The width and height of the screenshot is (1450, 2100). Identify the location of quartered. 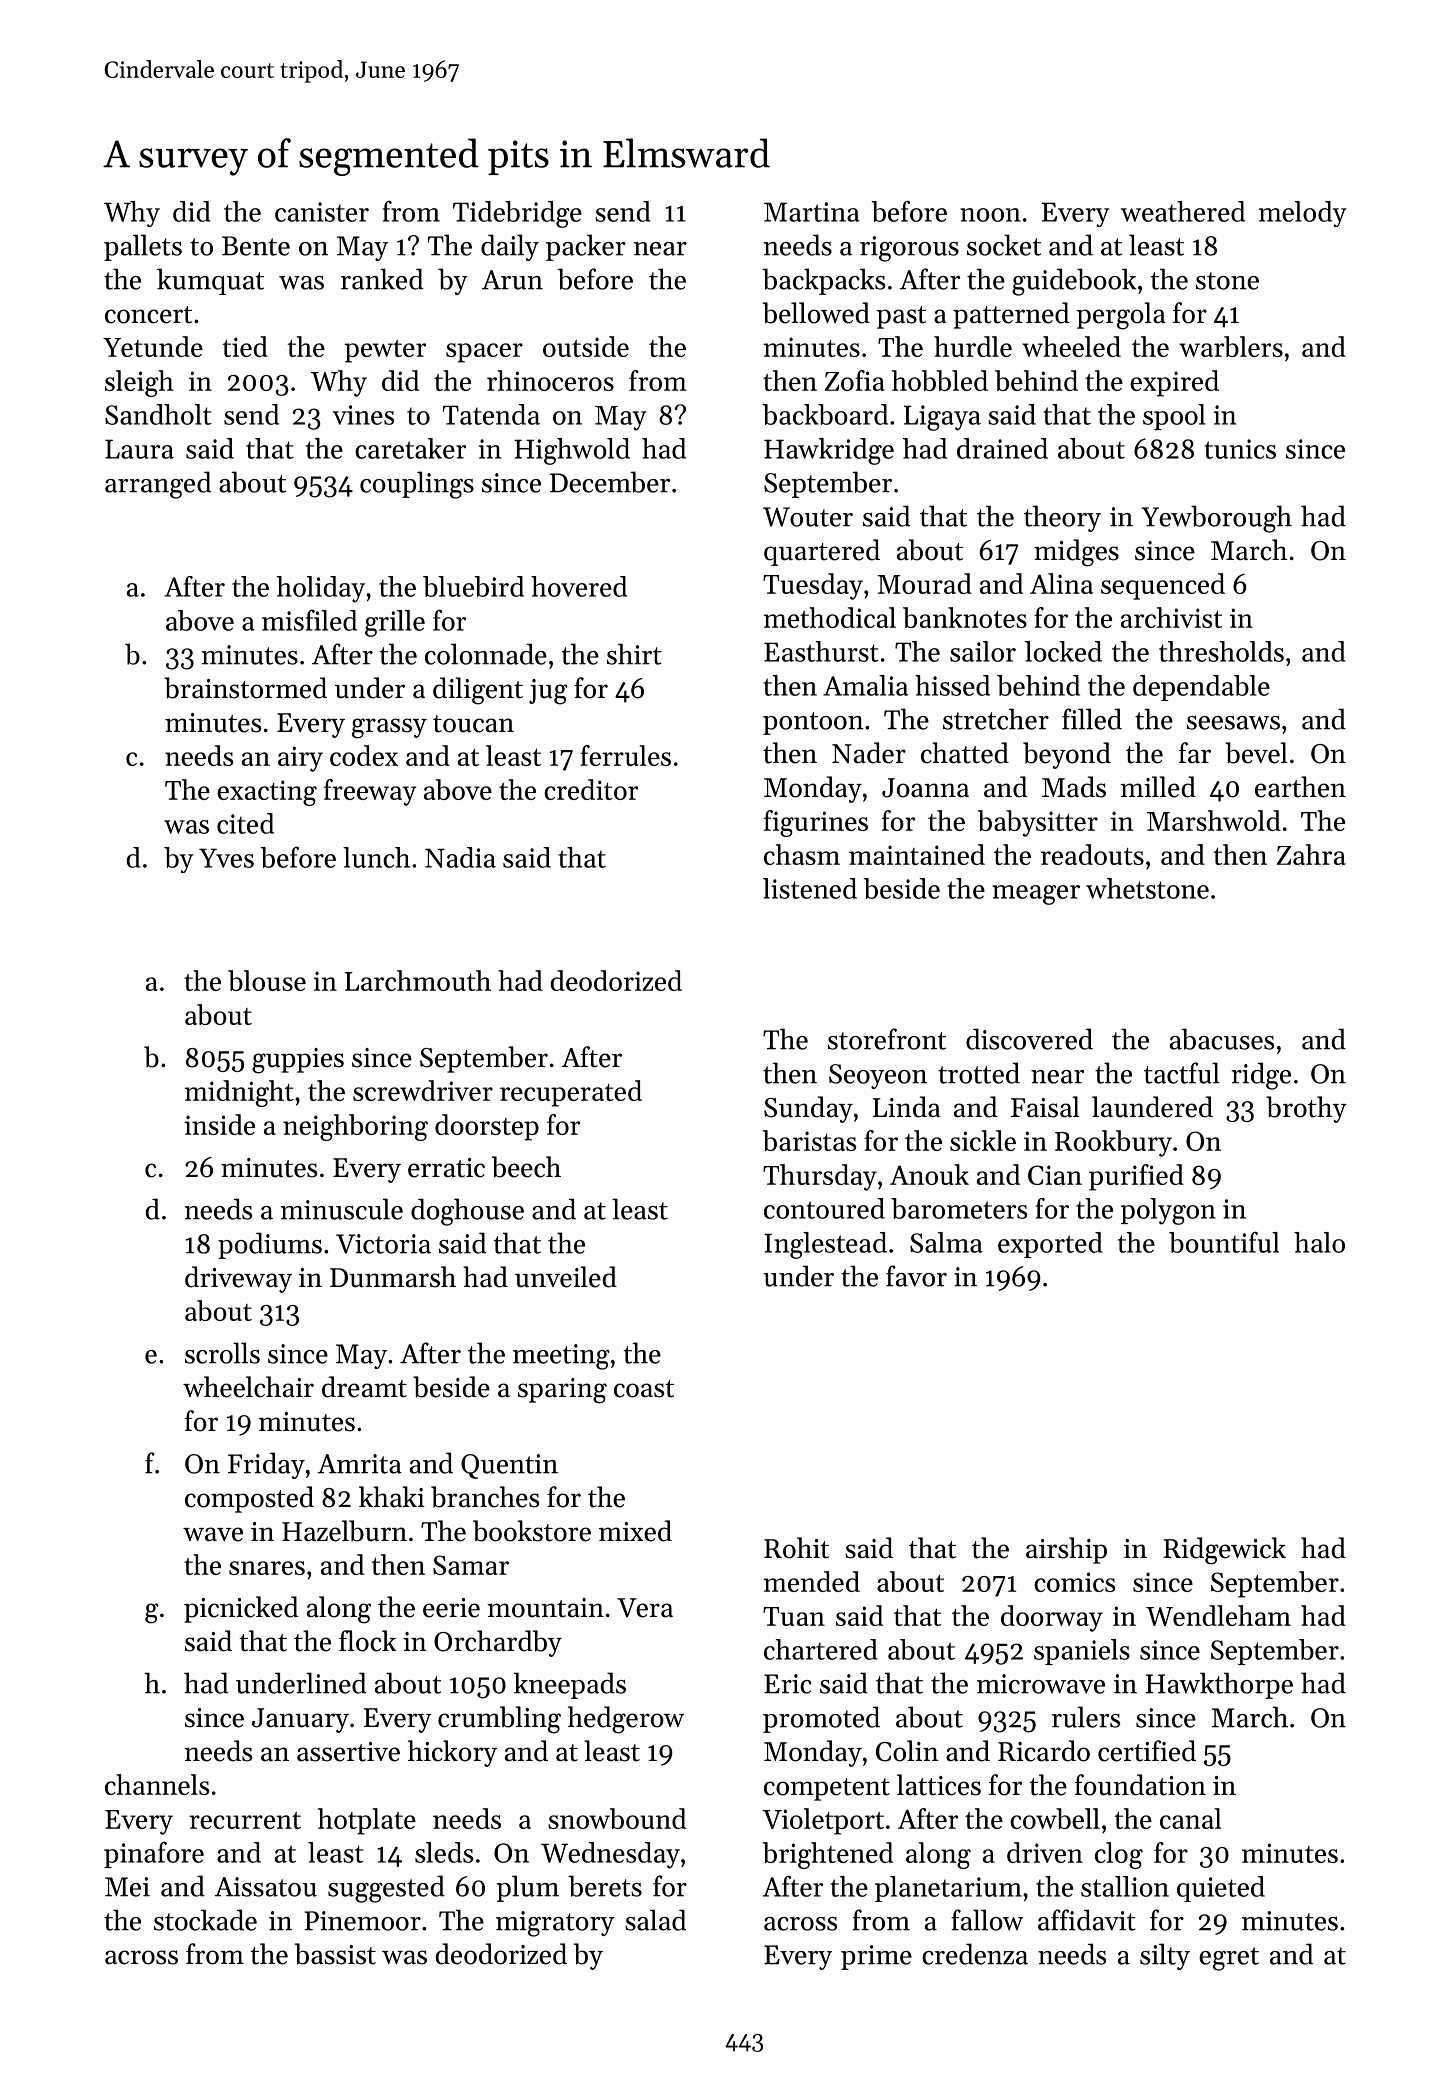
(822, 552).
